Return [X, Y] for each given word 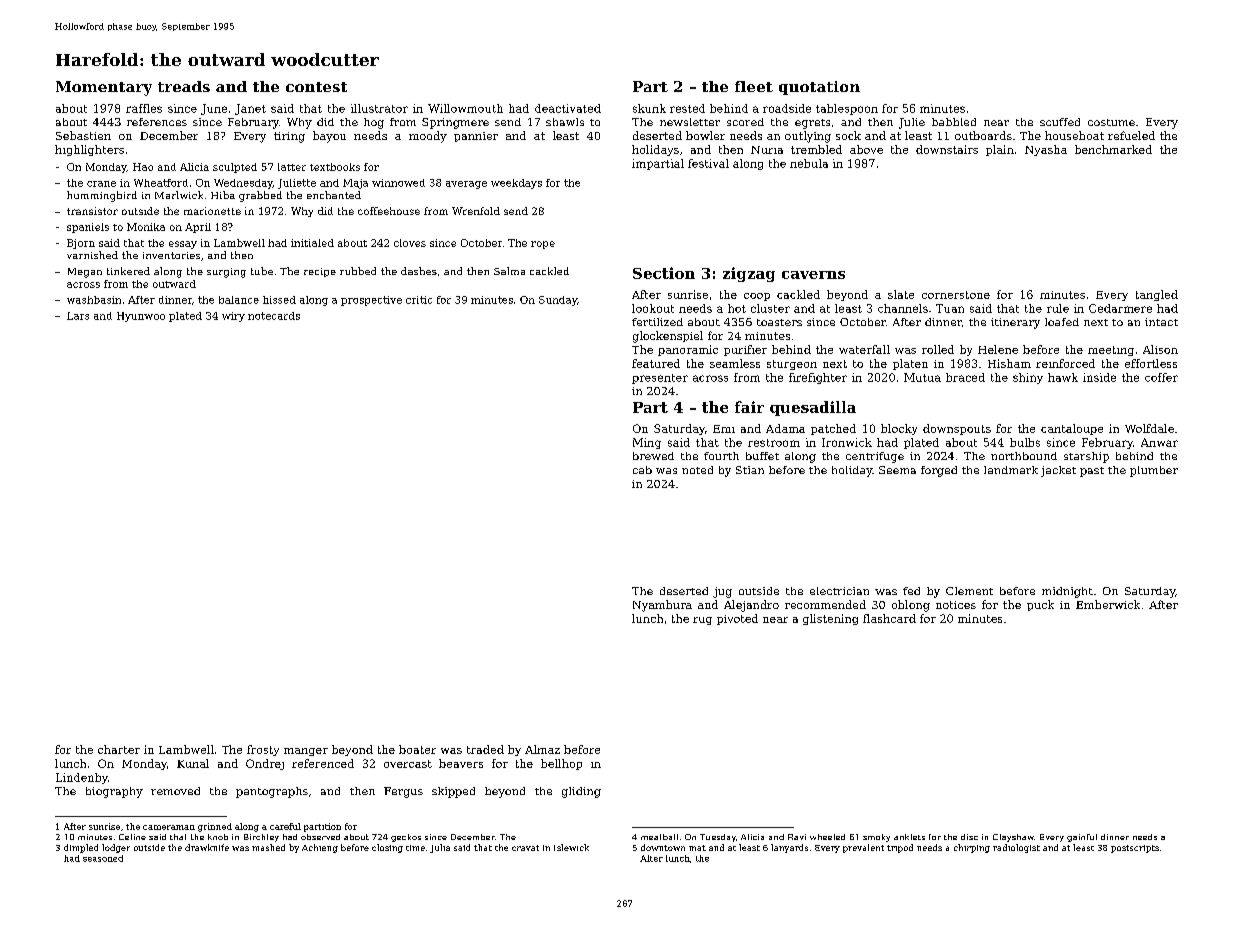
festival [708, 163]
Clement [969, 591]
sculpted [235, 168]
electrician [839, 591]
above [866, 149]
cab [642, 470]
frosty [263, 750]
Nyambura [662, 606]
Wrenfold [476, 211]
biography [114, 792]
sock [848, 135]
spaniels [88, 228]
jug [722, 592]
